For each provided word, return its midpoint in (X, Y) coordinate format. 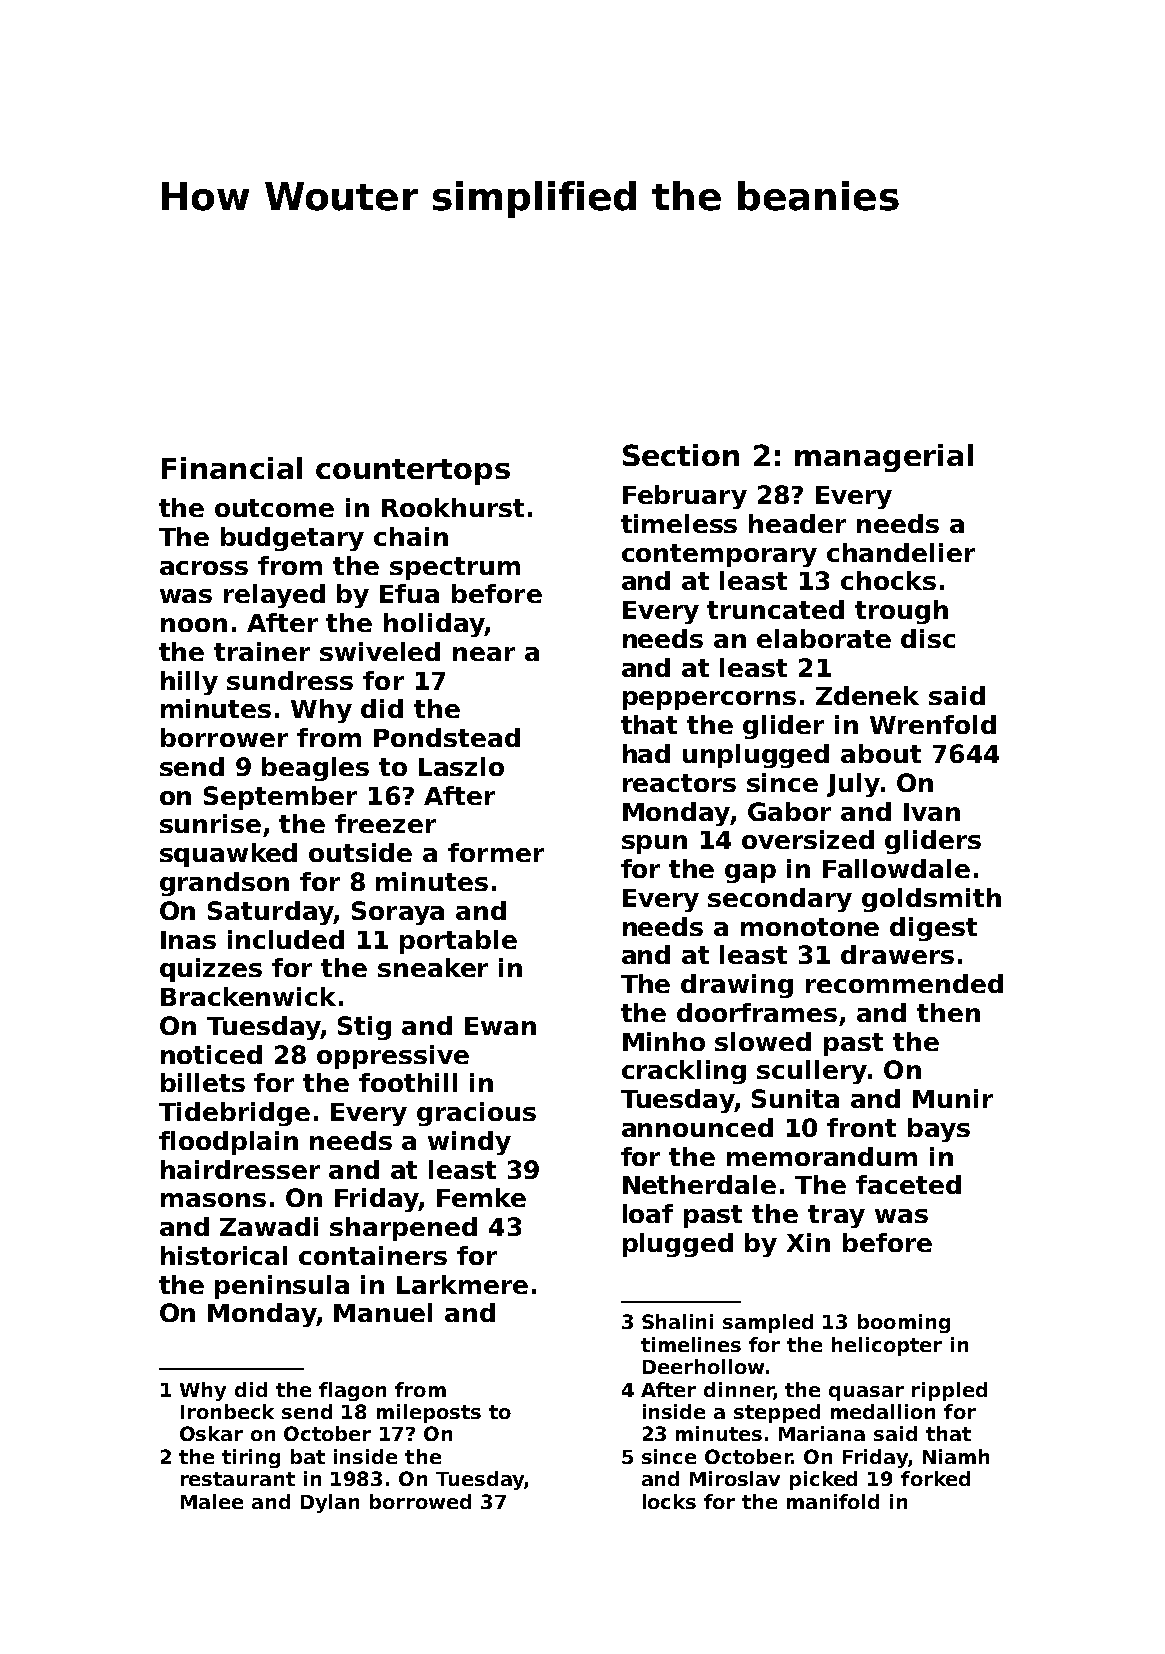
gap (750, 873)
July (853, 785)
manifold (833, 1501)
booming (904, 1323)
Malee (212, 1501)
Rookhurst (453, 507)
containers (373, 1255)
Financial (232, 468)
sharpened (403, 1229)
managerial (884, 458)
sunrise (210, 823)
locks (669, 1501)
